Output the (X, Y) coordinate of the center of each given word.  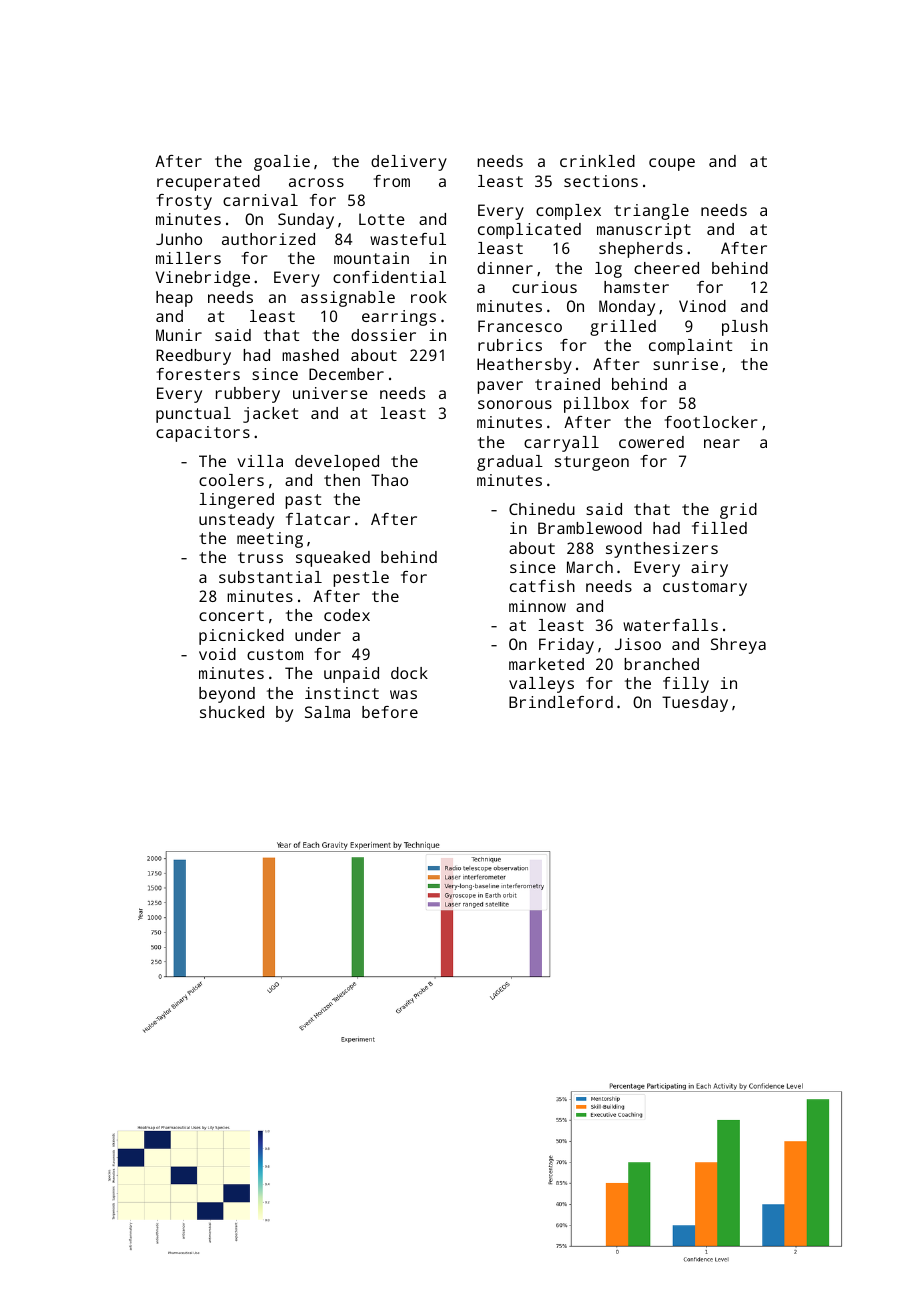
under (318, 635)
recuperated (208, 183)
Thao (389, 480)
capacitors (203, 434)
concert (231, 615)
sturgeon (592, 463)
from (391, 181)
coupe (672, 164)
